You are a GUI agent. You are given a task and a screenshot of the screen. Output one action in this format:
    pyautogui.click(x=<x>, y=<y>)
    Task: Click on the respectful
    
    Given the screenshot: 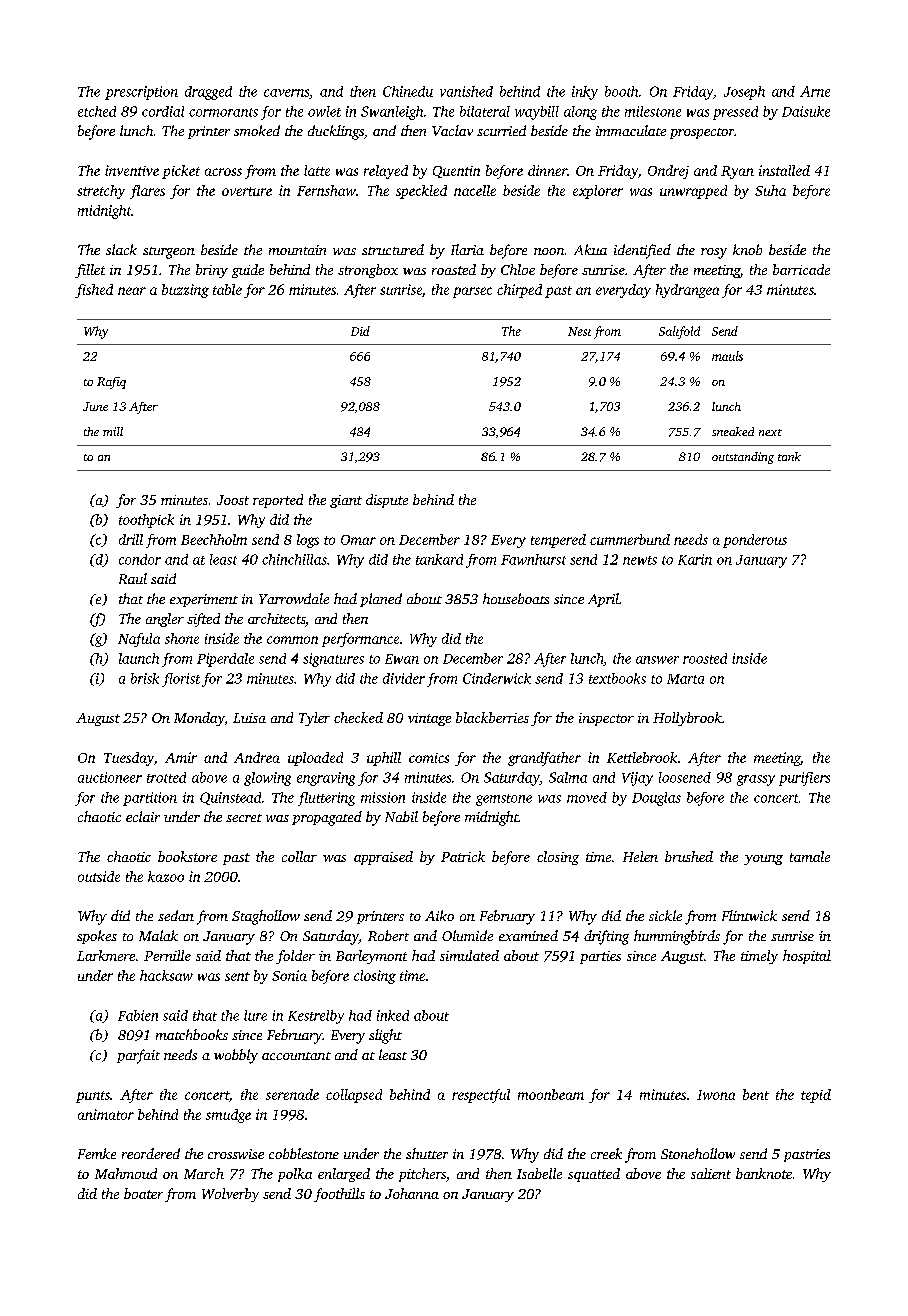 What is the action you would take?
    pyautogui.click(x=481, y=1096)
